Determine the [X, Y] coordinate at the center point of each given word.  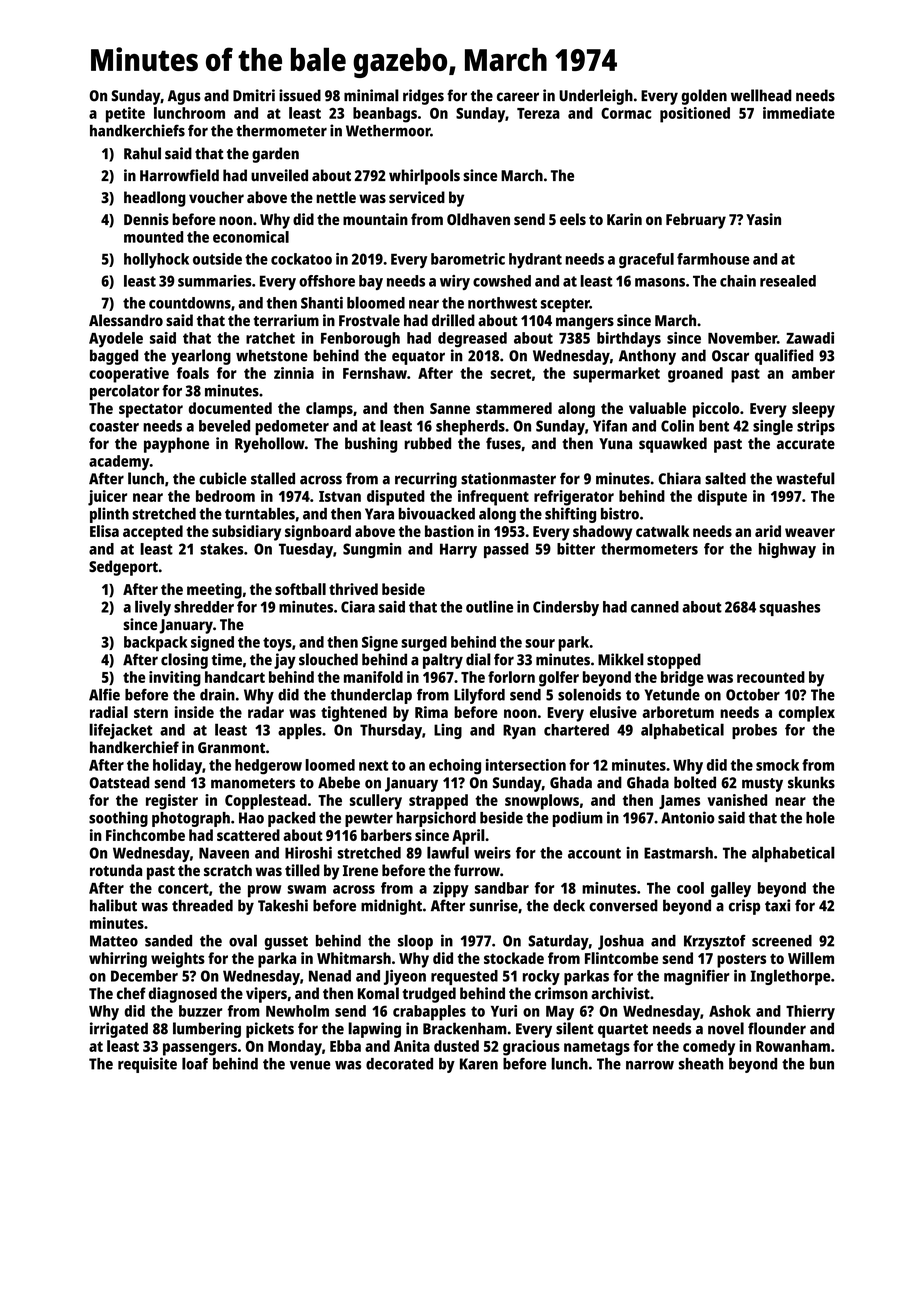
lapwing [374, 1030]
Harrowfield [179, 175]
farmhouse [713, 259]
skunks [811, 782]
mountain [375, 219]
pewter [369, 820]
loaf [195, 1063]
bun [822, 1064]
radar [266, 712]
